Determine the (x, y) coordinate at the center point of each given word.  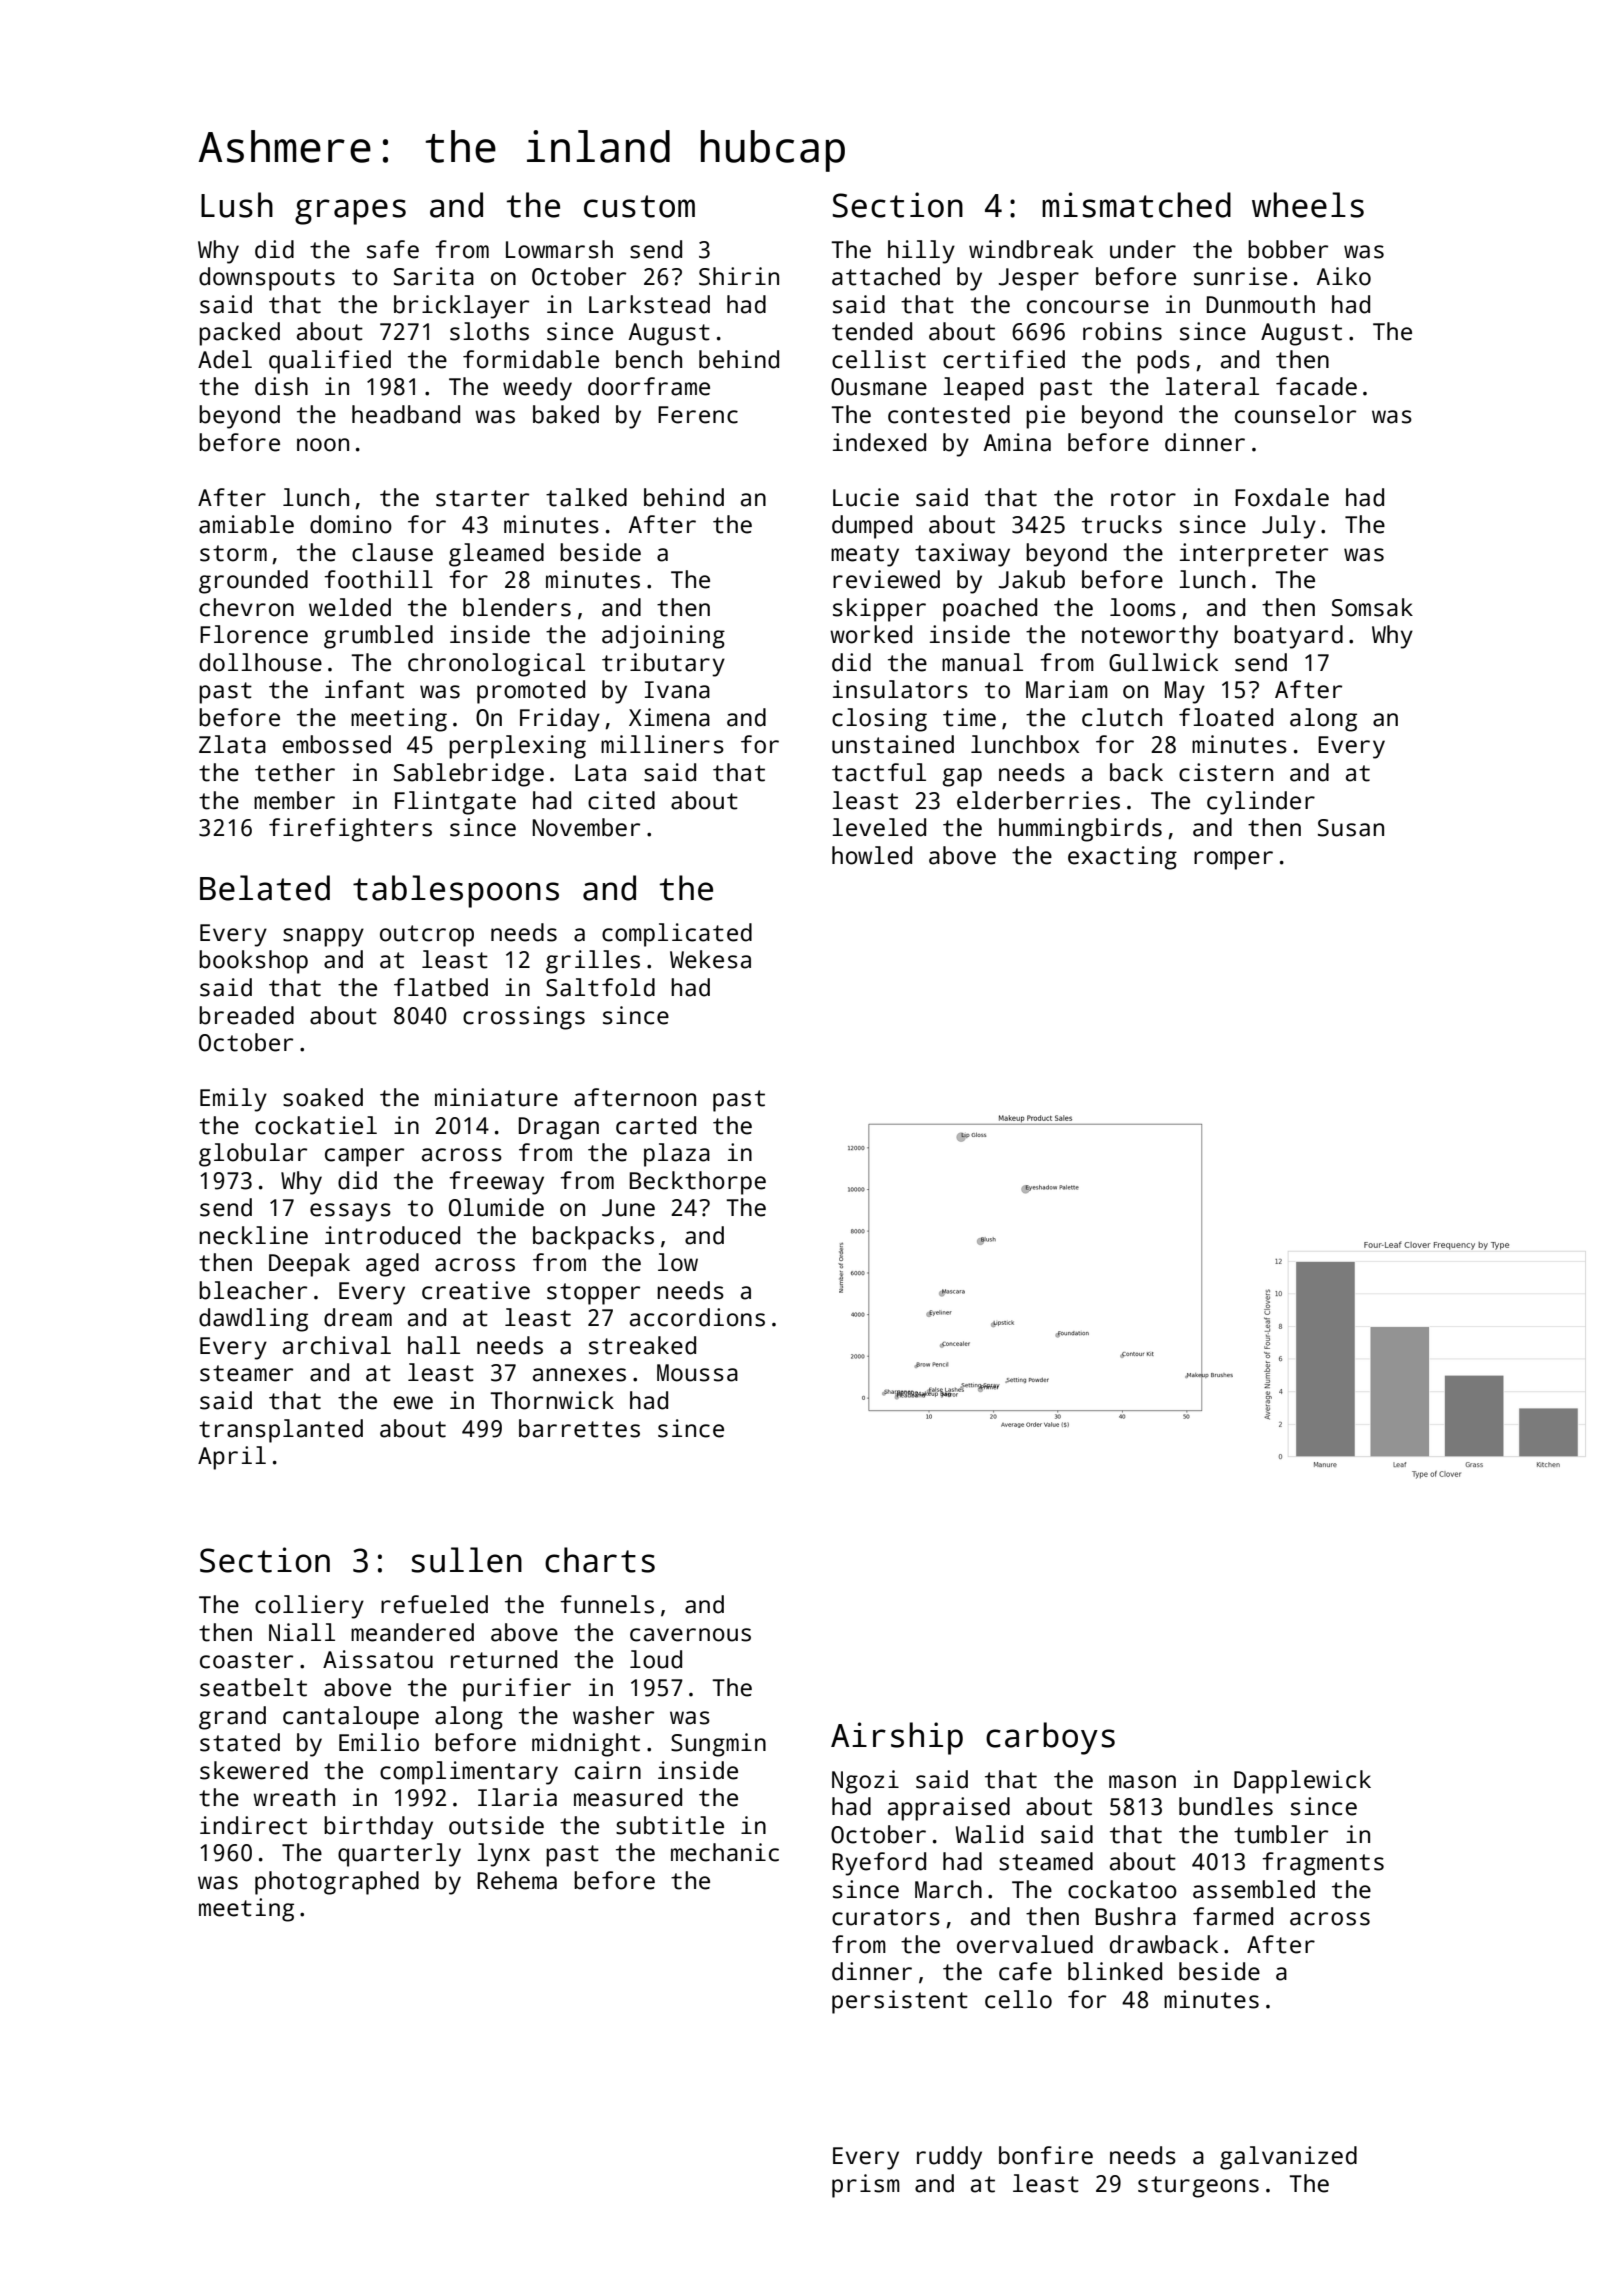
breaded (246, 1015)
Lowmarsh (559, 249)
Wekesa (710, 959)
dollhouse (260, 662)
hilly (921, 252)
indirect (253, 1825)
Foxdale (1282, 497)
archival (337, 1345)
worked (871, 634)
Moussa (697, 1373)
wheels (1308, 205)
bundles (1226, 1806)
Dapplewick (1302, 1782)
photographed (337, 1883)
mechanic (725, 1852)
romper (1233, 860)
